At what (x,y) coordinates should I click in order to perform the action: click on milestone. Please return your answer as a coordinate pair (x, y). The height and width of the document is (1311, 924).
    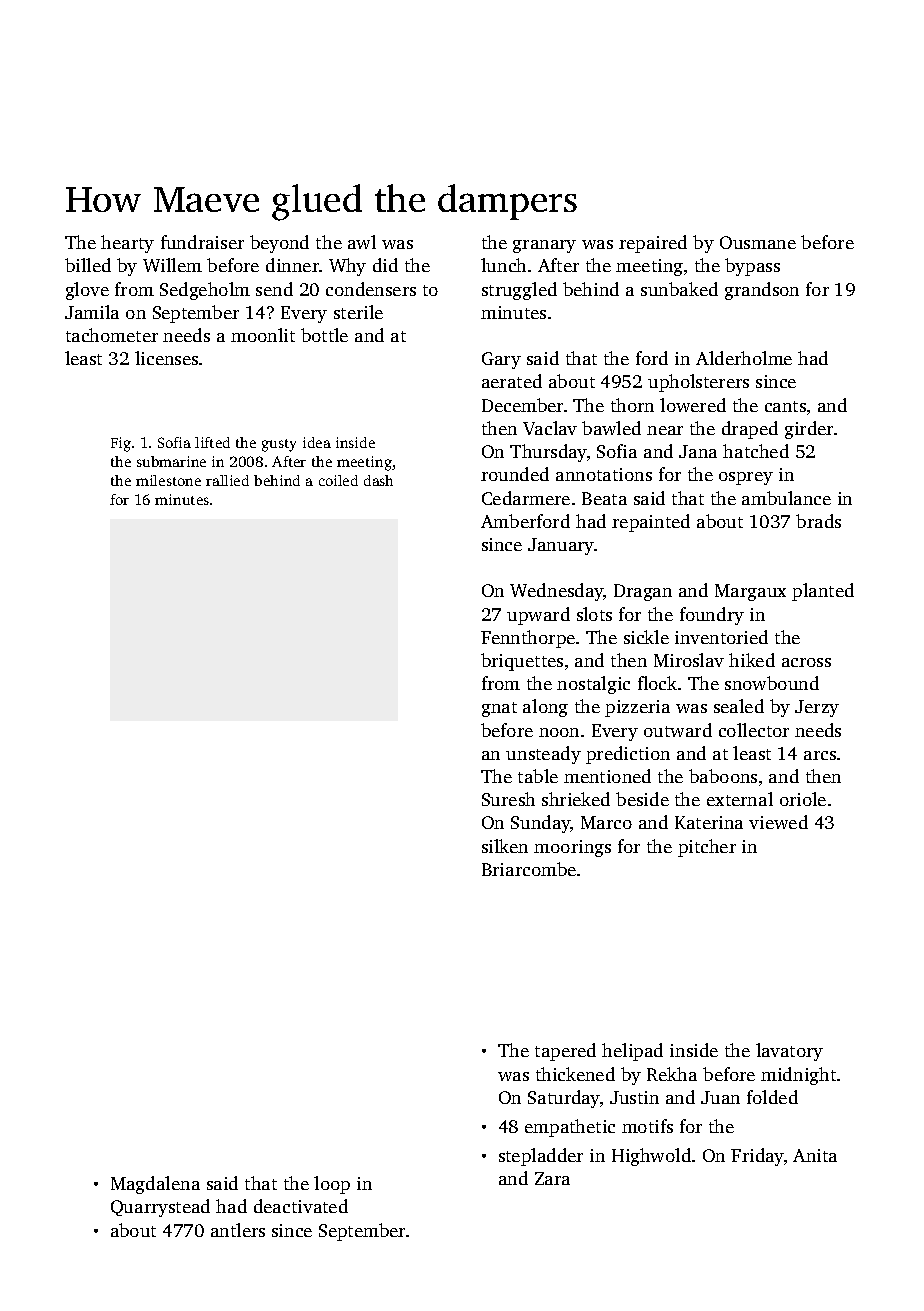
    Looking at the image, I should click on (168, 480).
